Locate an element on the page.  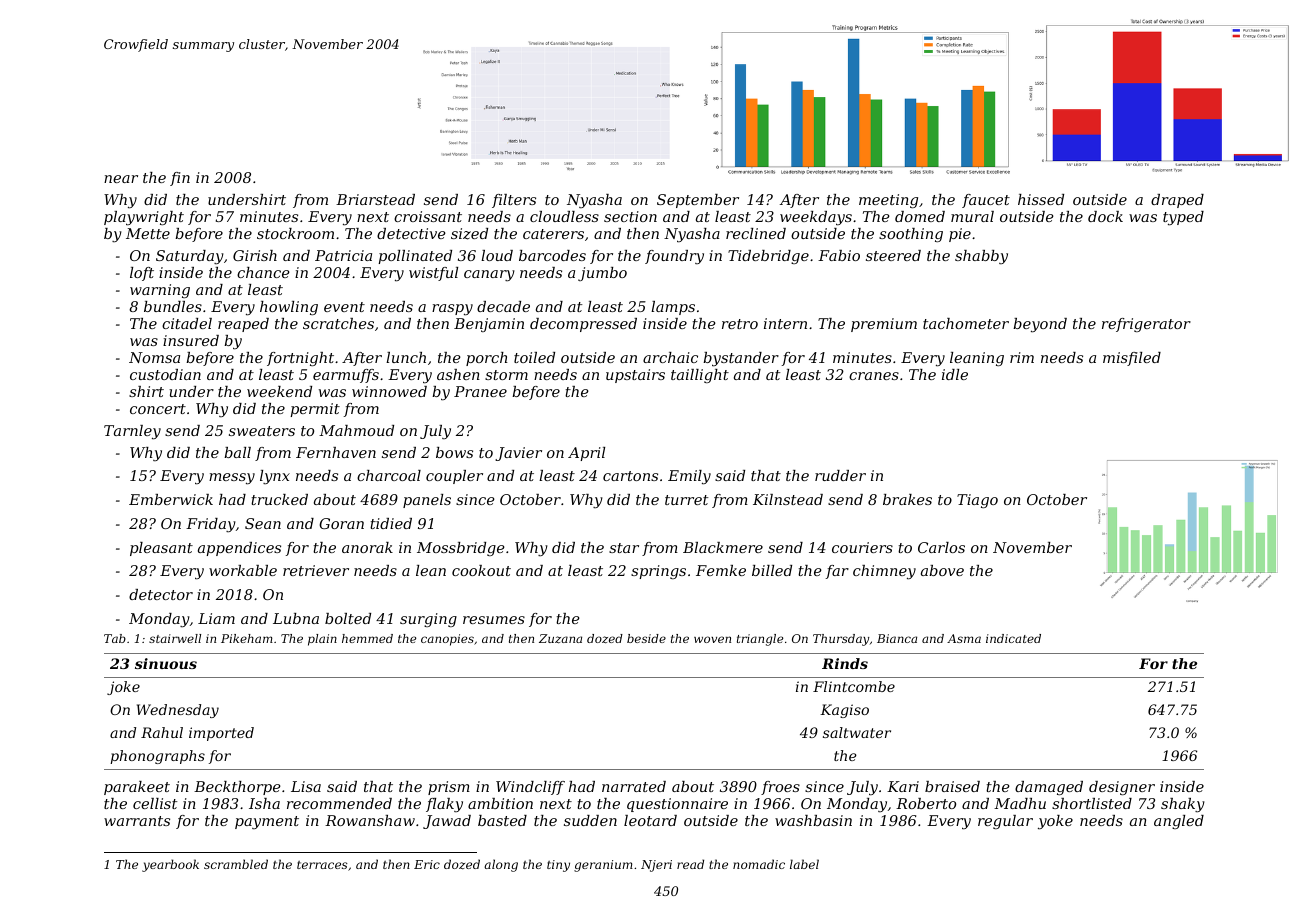
rudder is located at coordinates (840, 475).
